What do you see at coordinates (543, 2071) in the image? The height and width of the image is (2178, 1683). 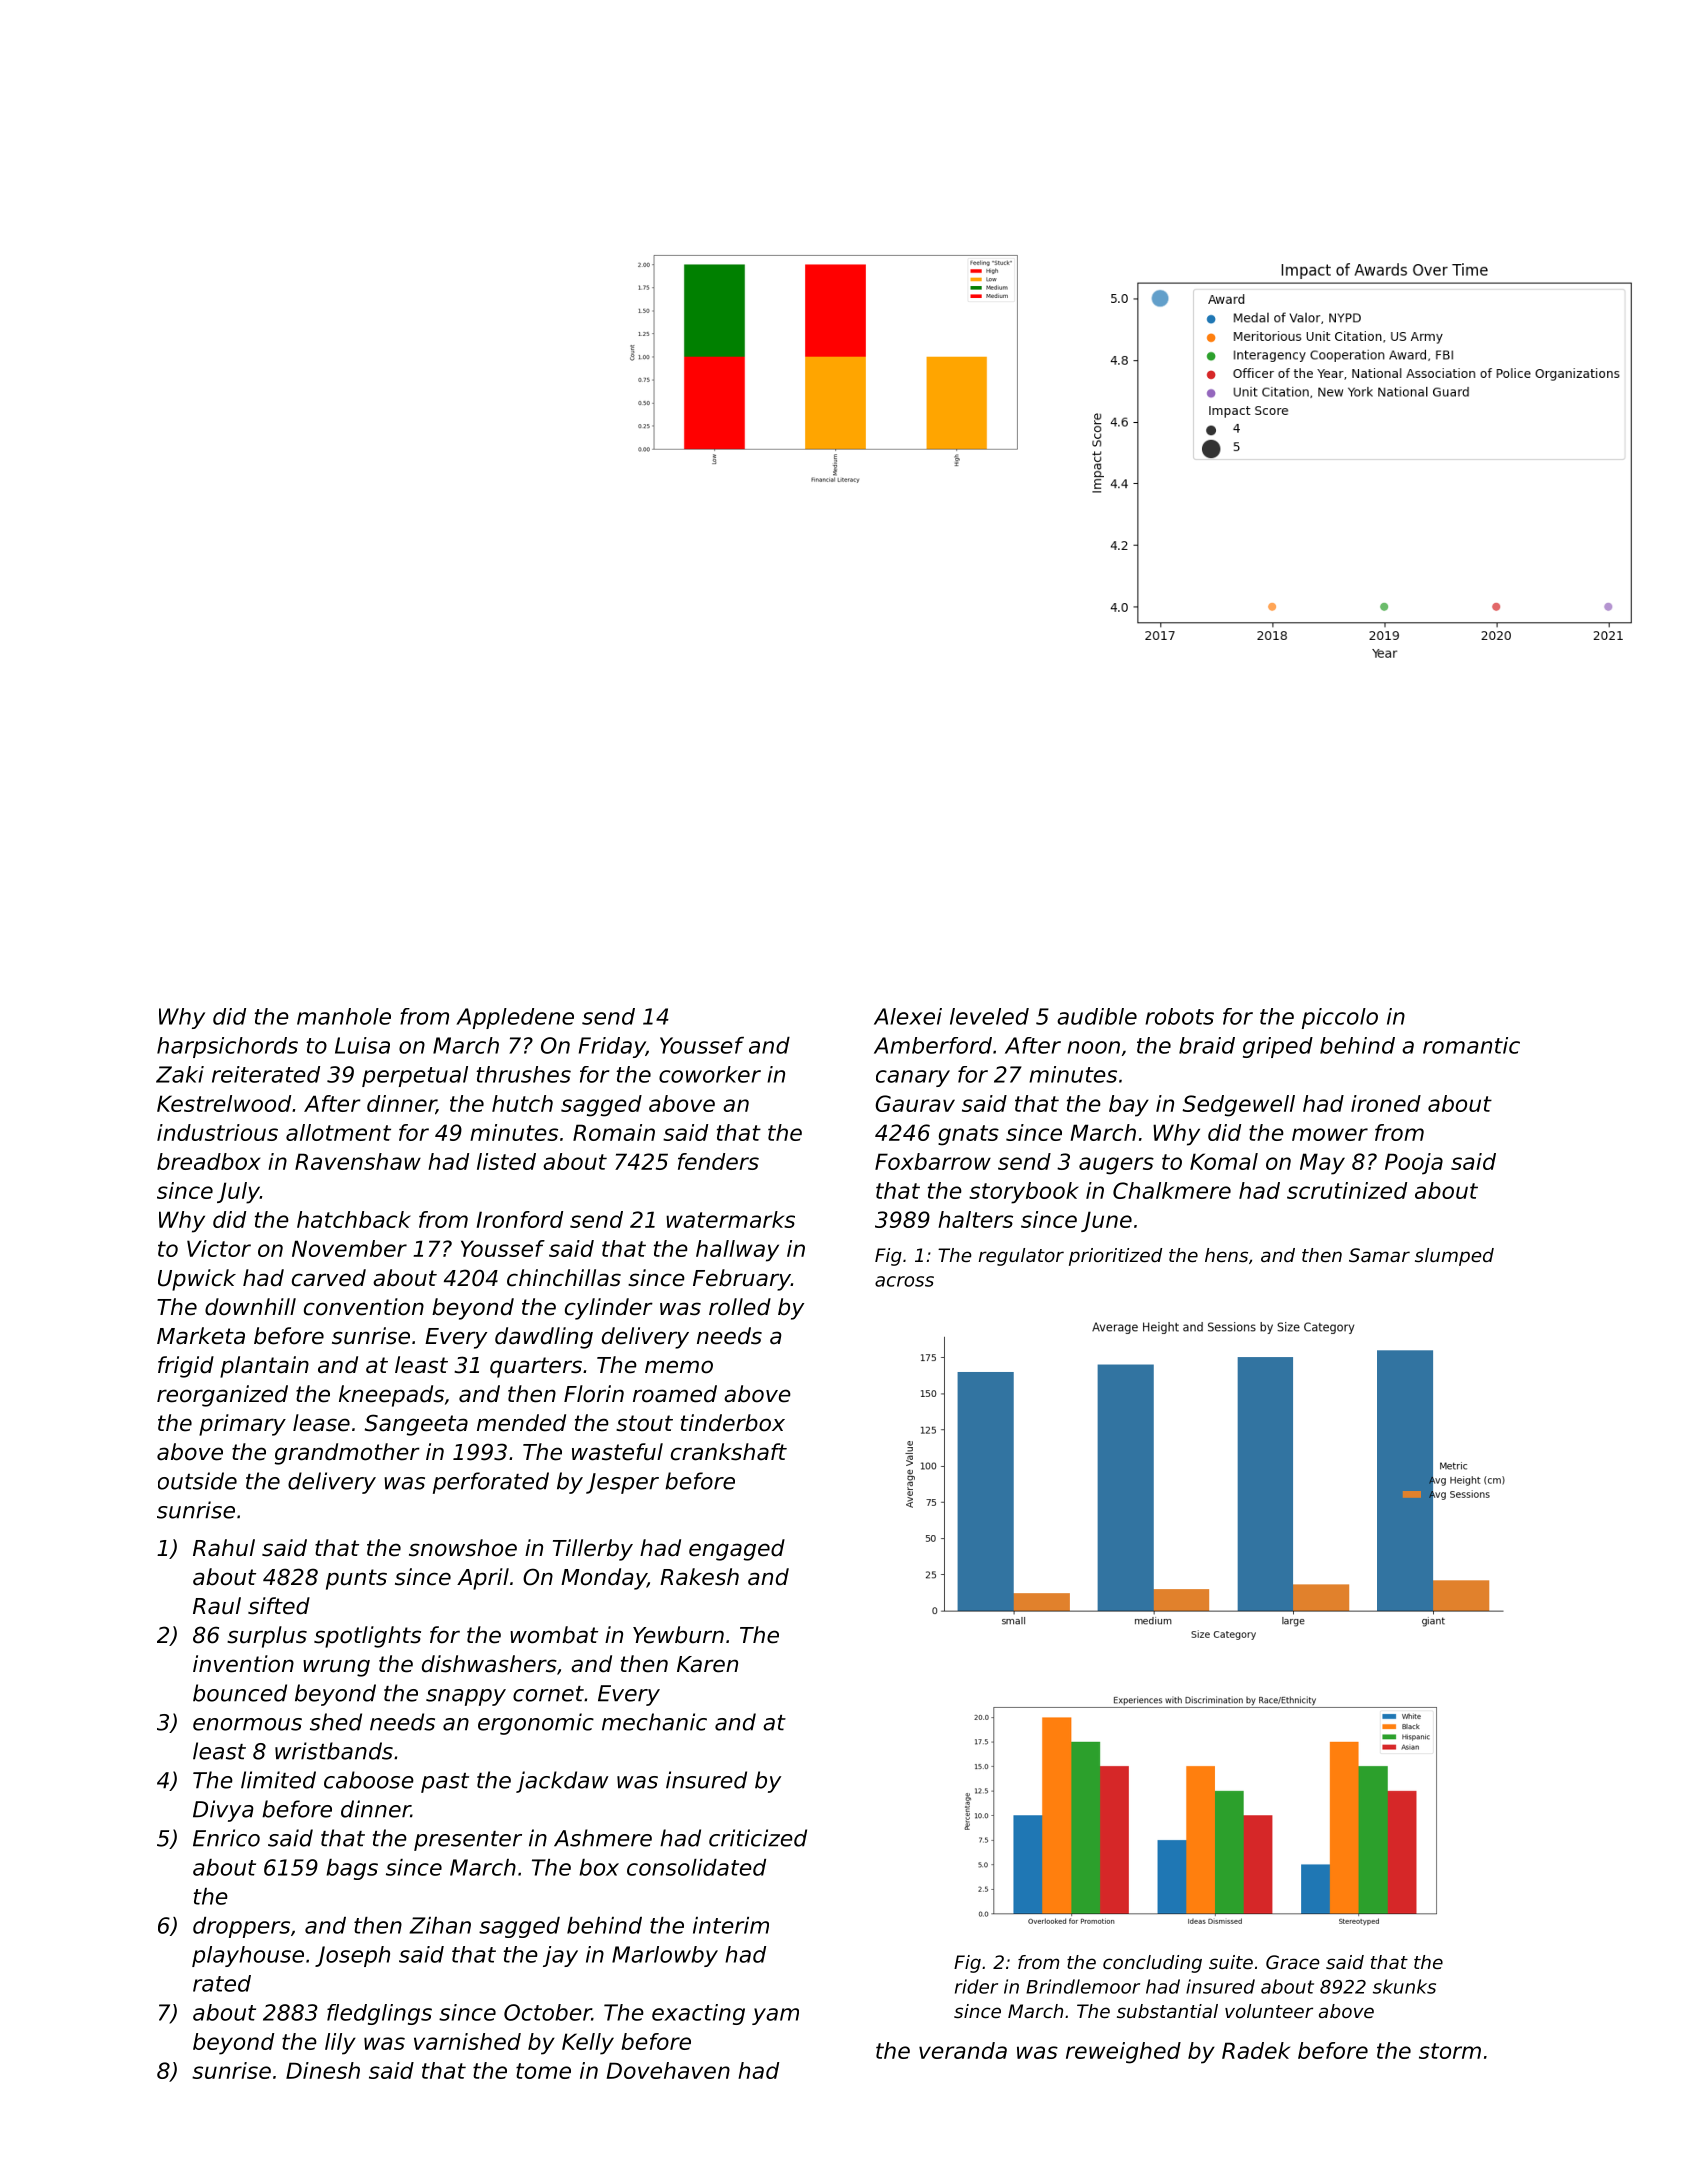 I see `tome` at bounding box center [543, 2071].
